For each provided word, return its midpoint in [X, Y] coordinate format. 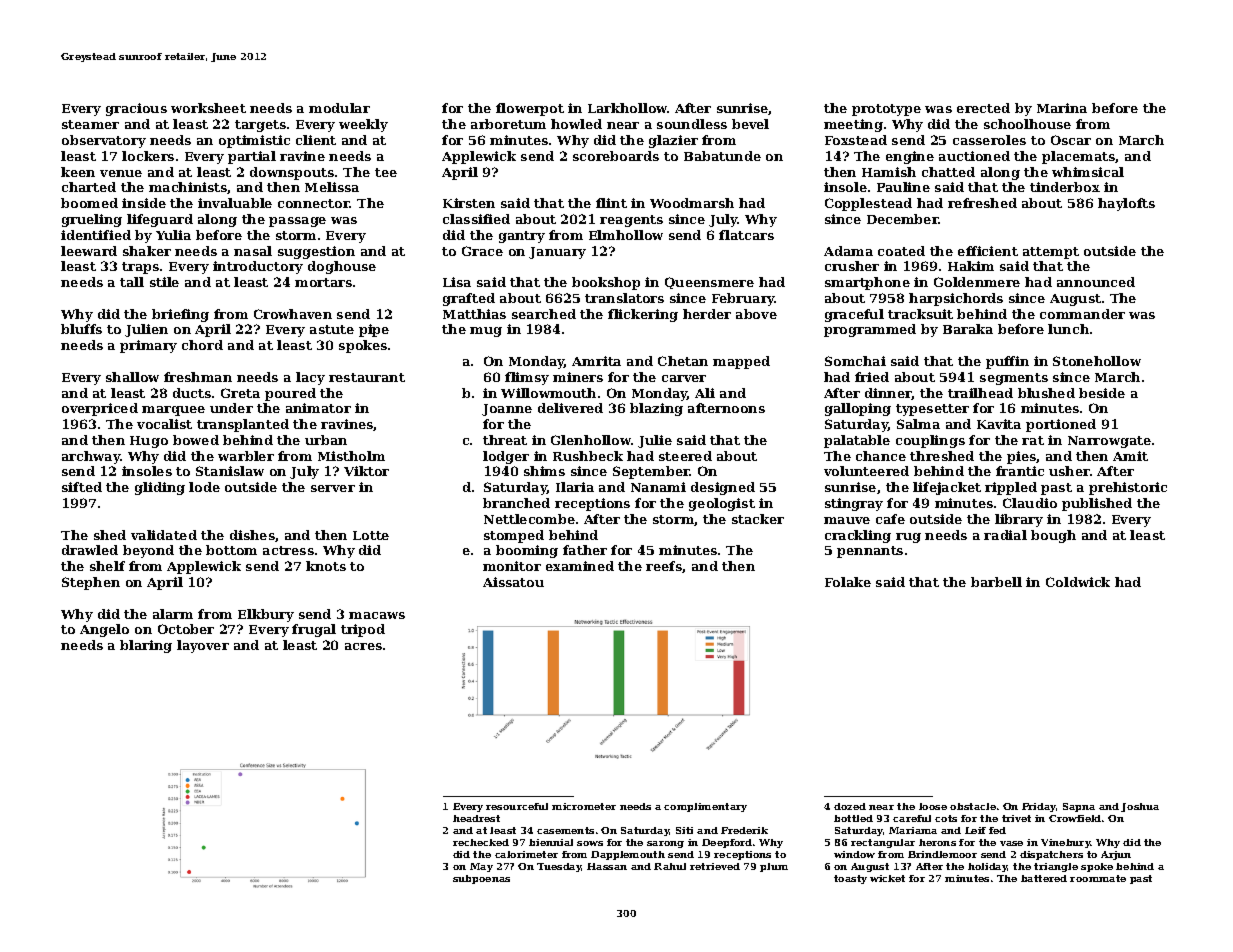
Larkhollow [628, 108]
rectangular [883, 843]
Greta [240, 393]
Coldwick [1078, 582]
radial [1005, 535]
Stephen [91, 583]
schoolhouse [1027, 124]
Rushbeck [588, 456]
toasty [850, 879]
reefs [664, 566]
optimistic [254, 141]
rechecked [481, 842]
